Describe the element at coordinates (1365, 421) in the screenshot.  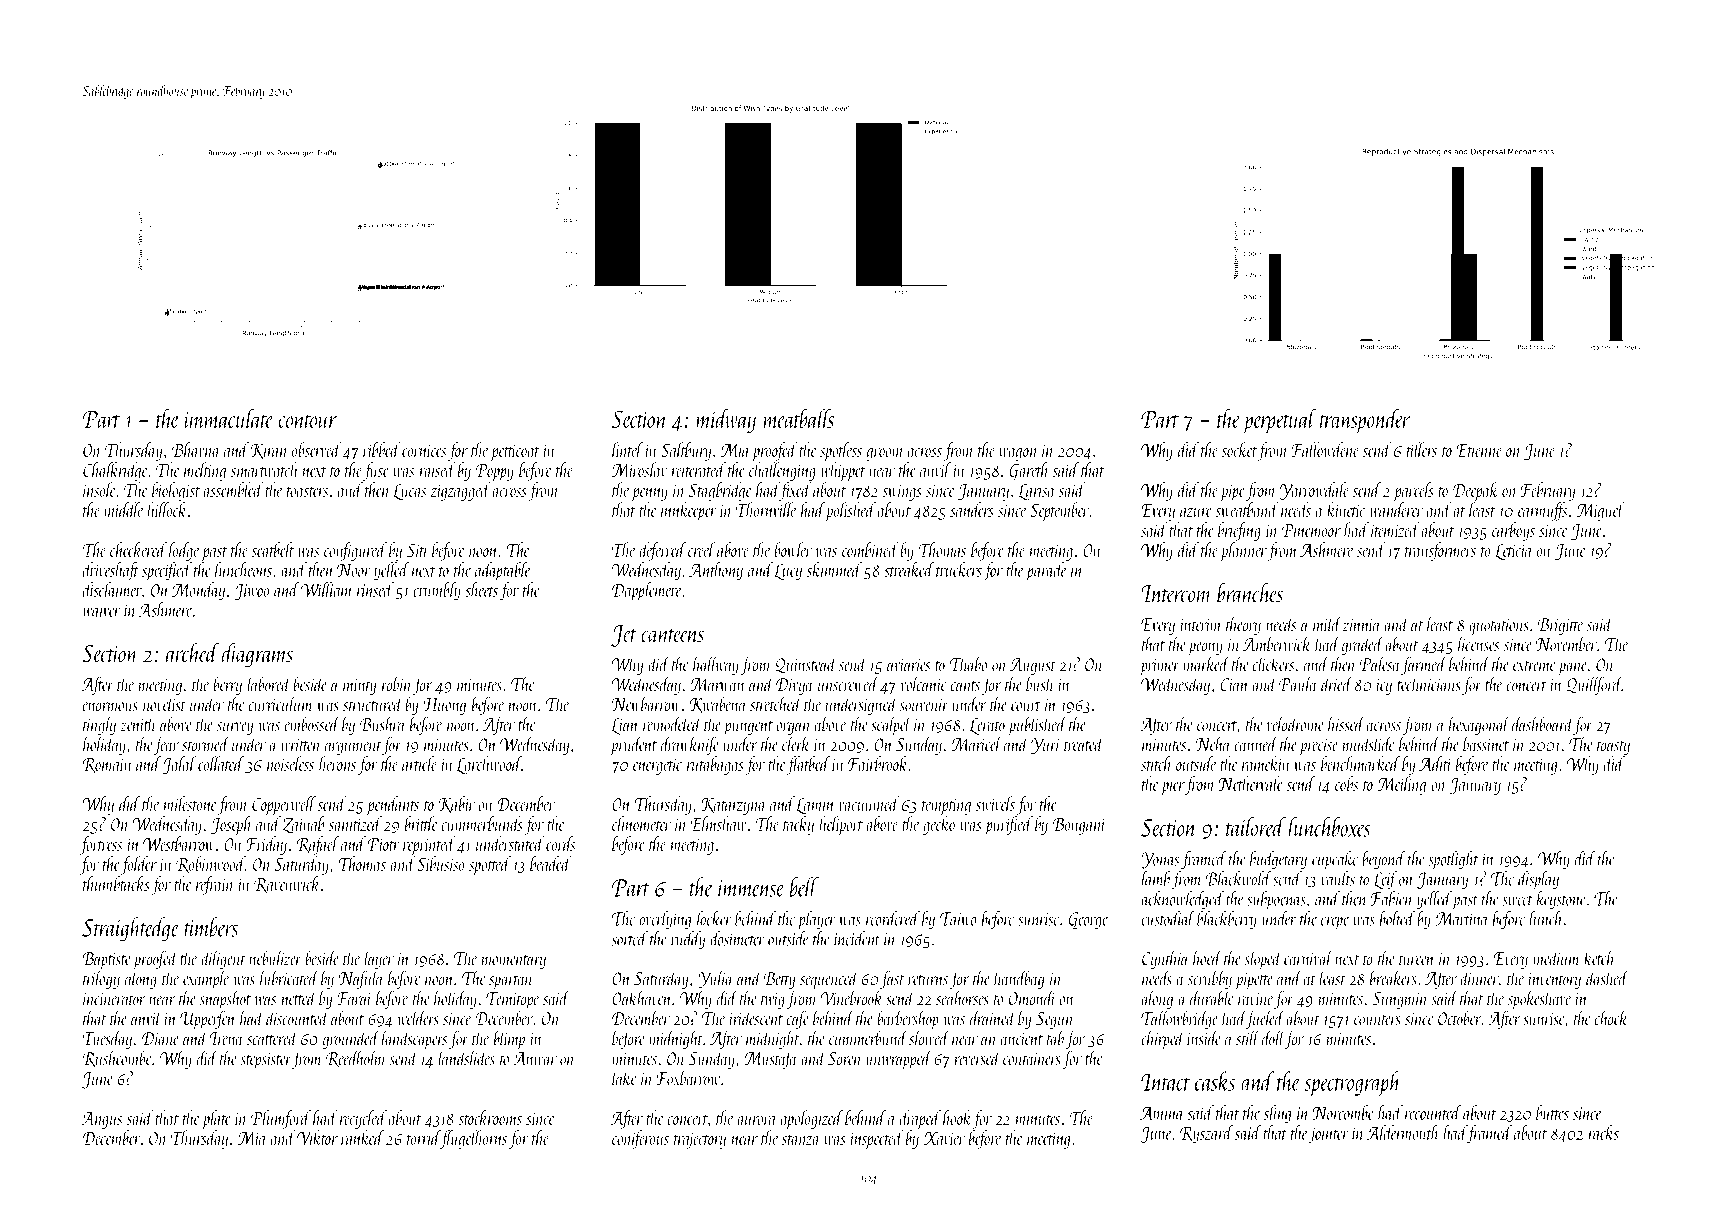
I see `transponder` at that location.
